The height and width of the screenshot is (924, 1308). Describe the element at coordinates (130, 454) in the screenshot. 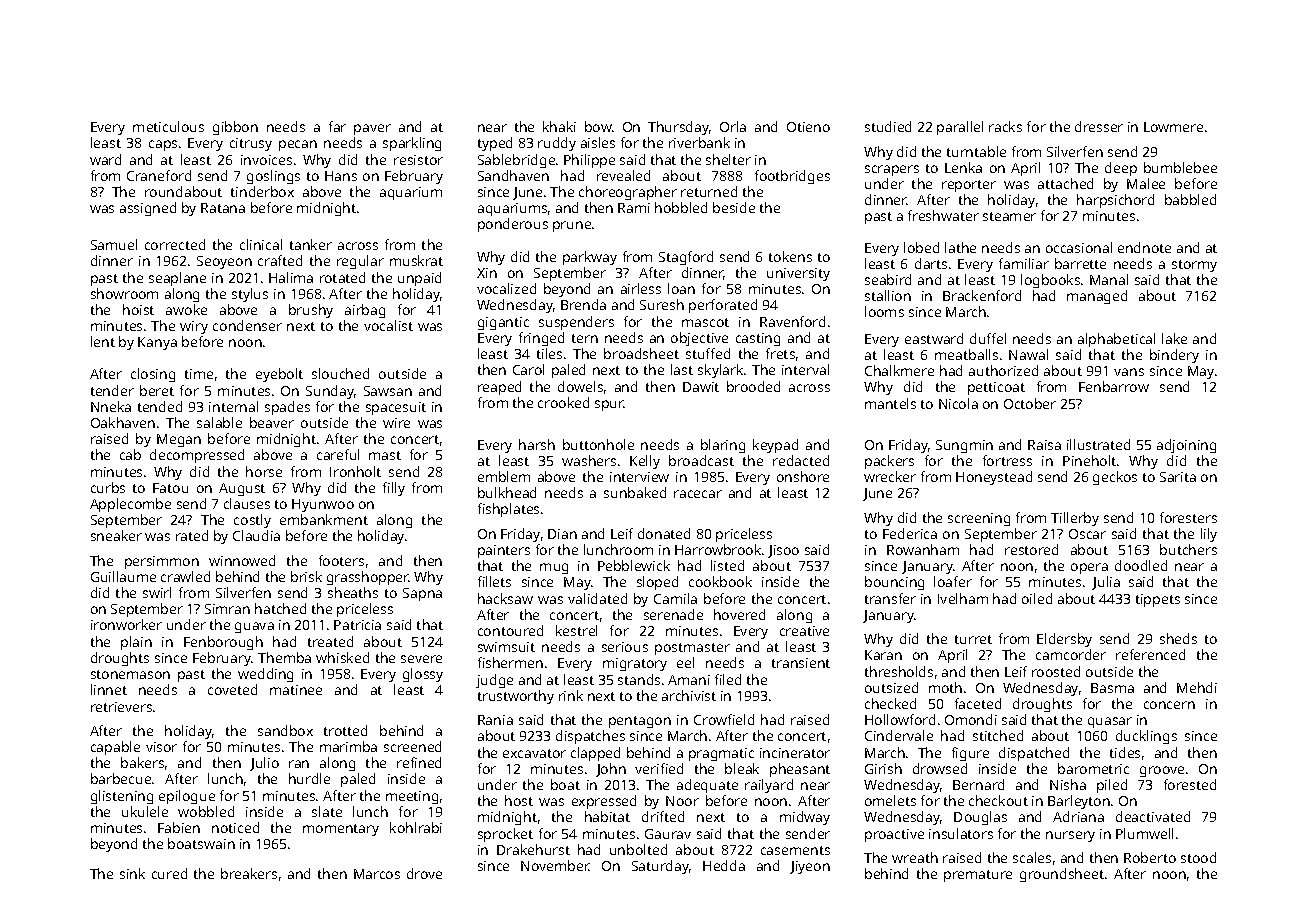

I see `cab` at that location.
